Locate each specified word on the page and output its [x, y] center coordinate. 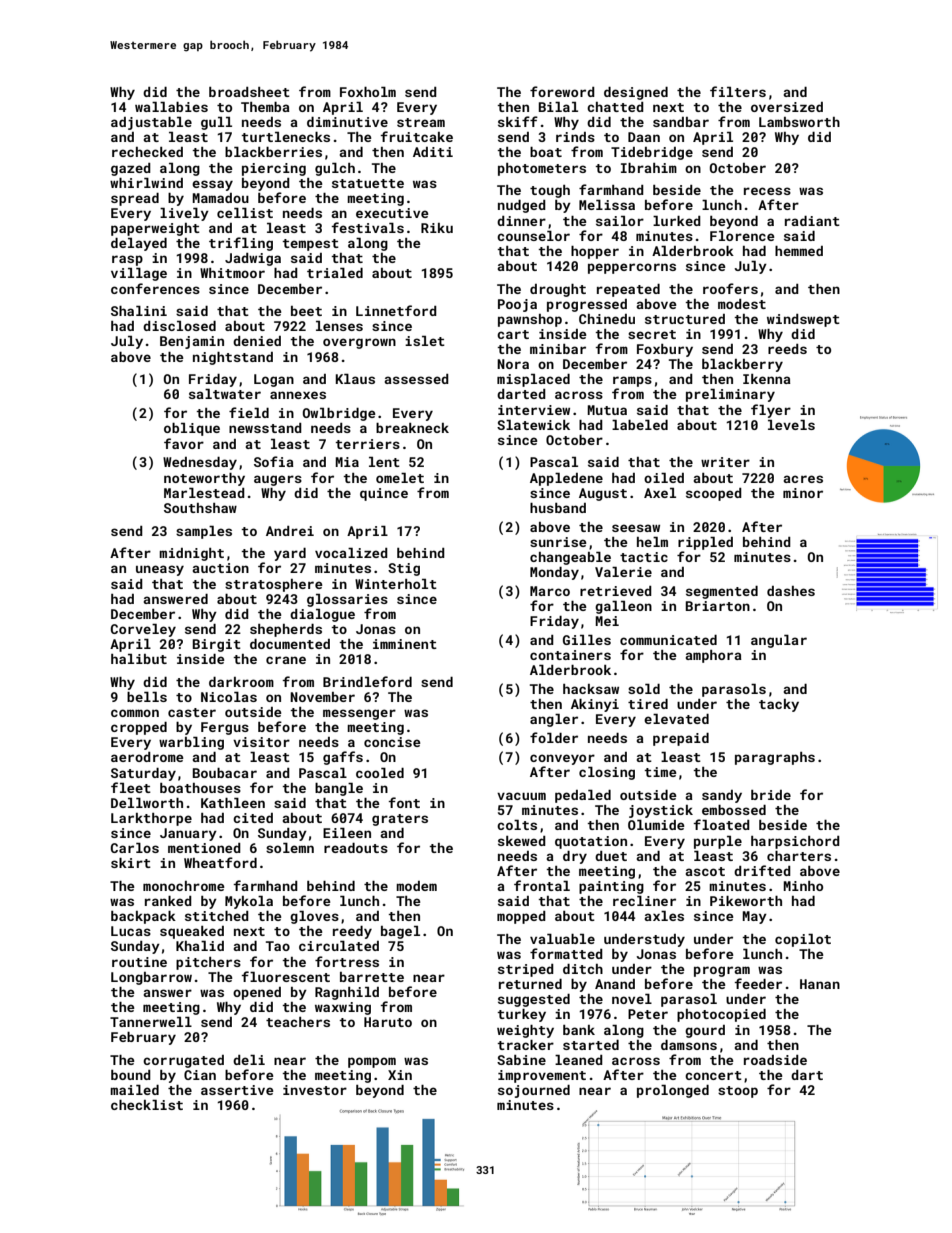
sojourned [534, 1091]
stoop [738, 1092]
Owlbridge [339, 414]
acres [803, 479]
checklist [147, 1105]
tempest [310, 245]
